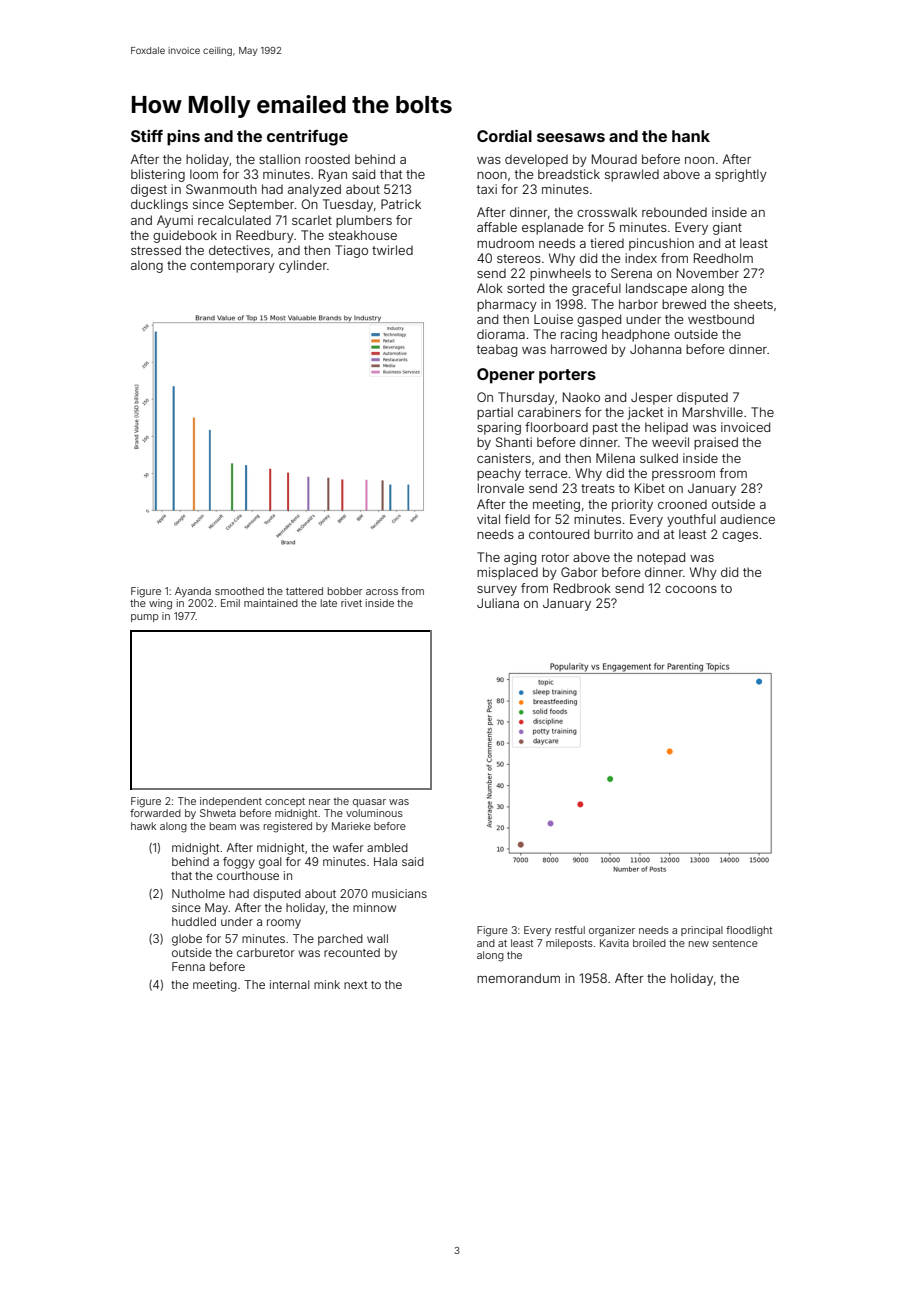 Image resolution: width=908 pixels, height=1316 pixels. I want to click on roomy, so click(284, 924).
